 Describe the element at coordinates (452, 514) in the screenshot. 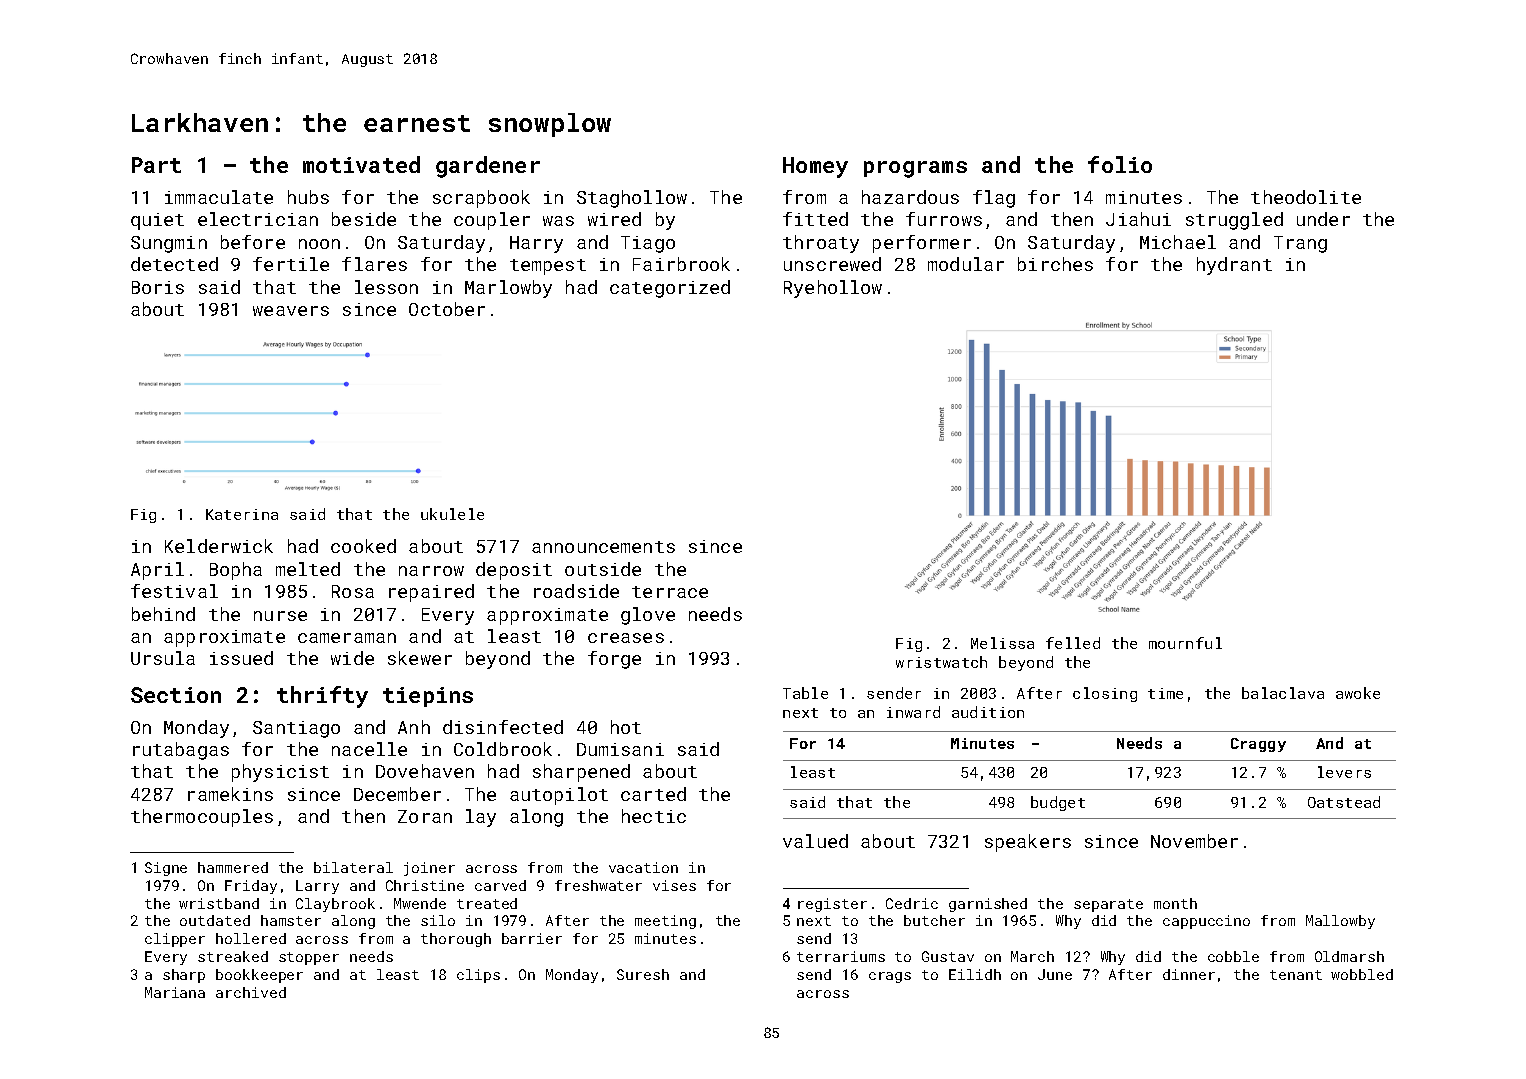

I see `ukulele` at that location.
